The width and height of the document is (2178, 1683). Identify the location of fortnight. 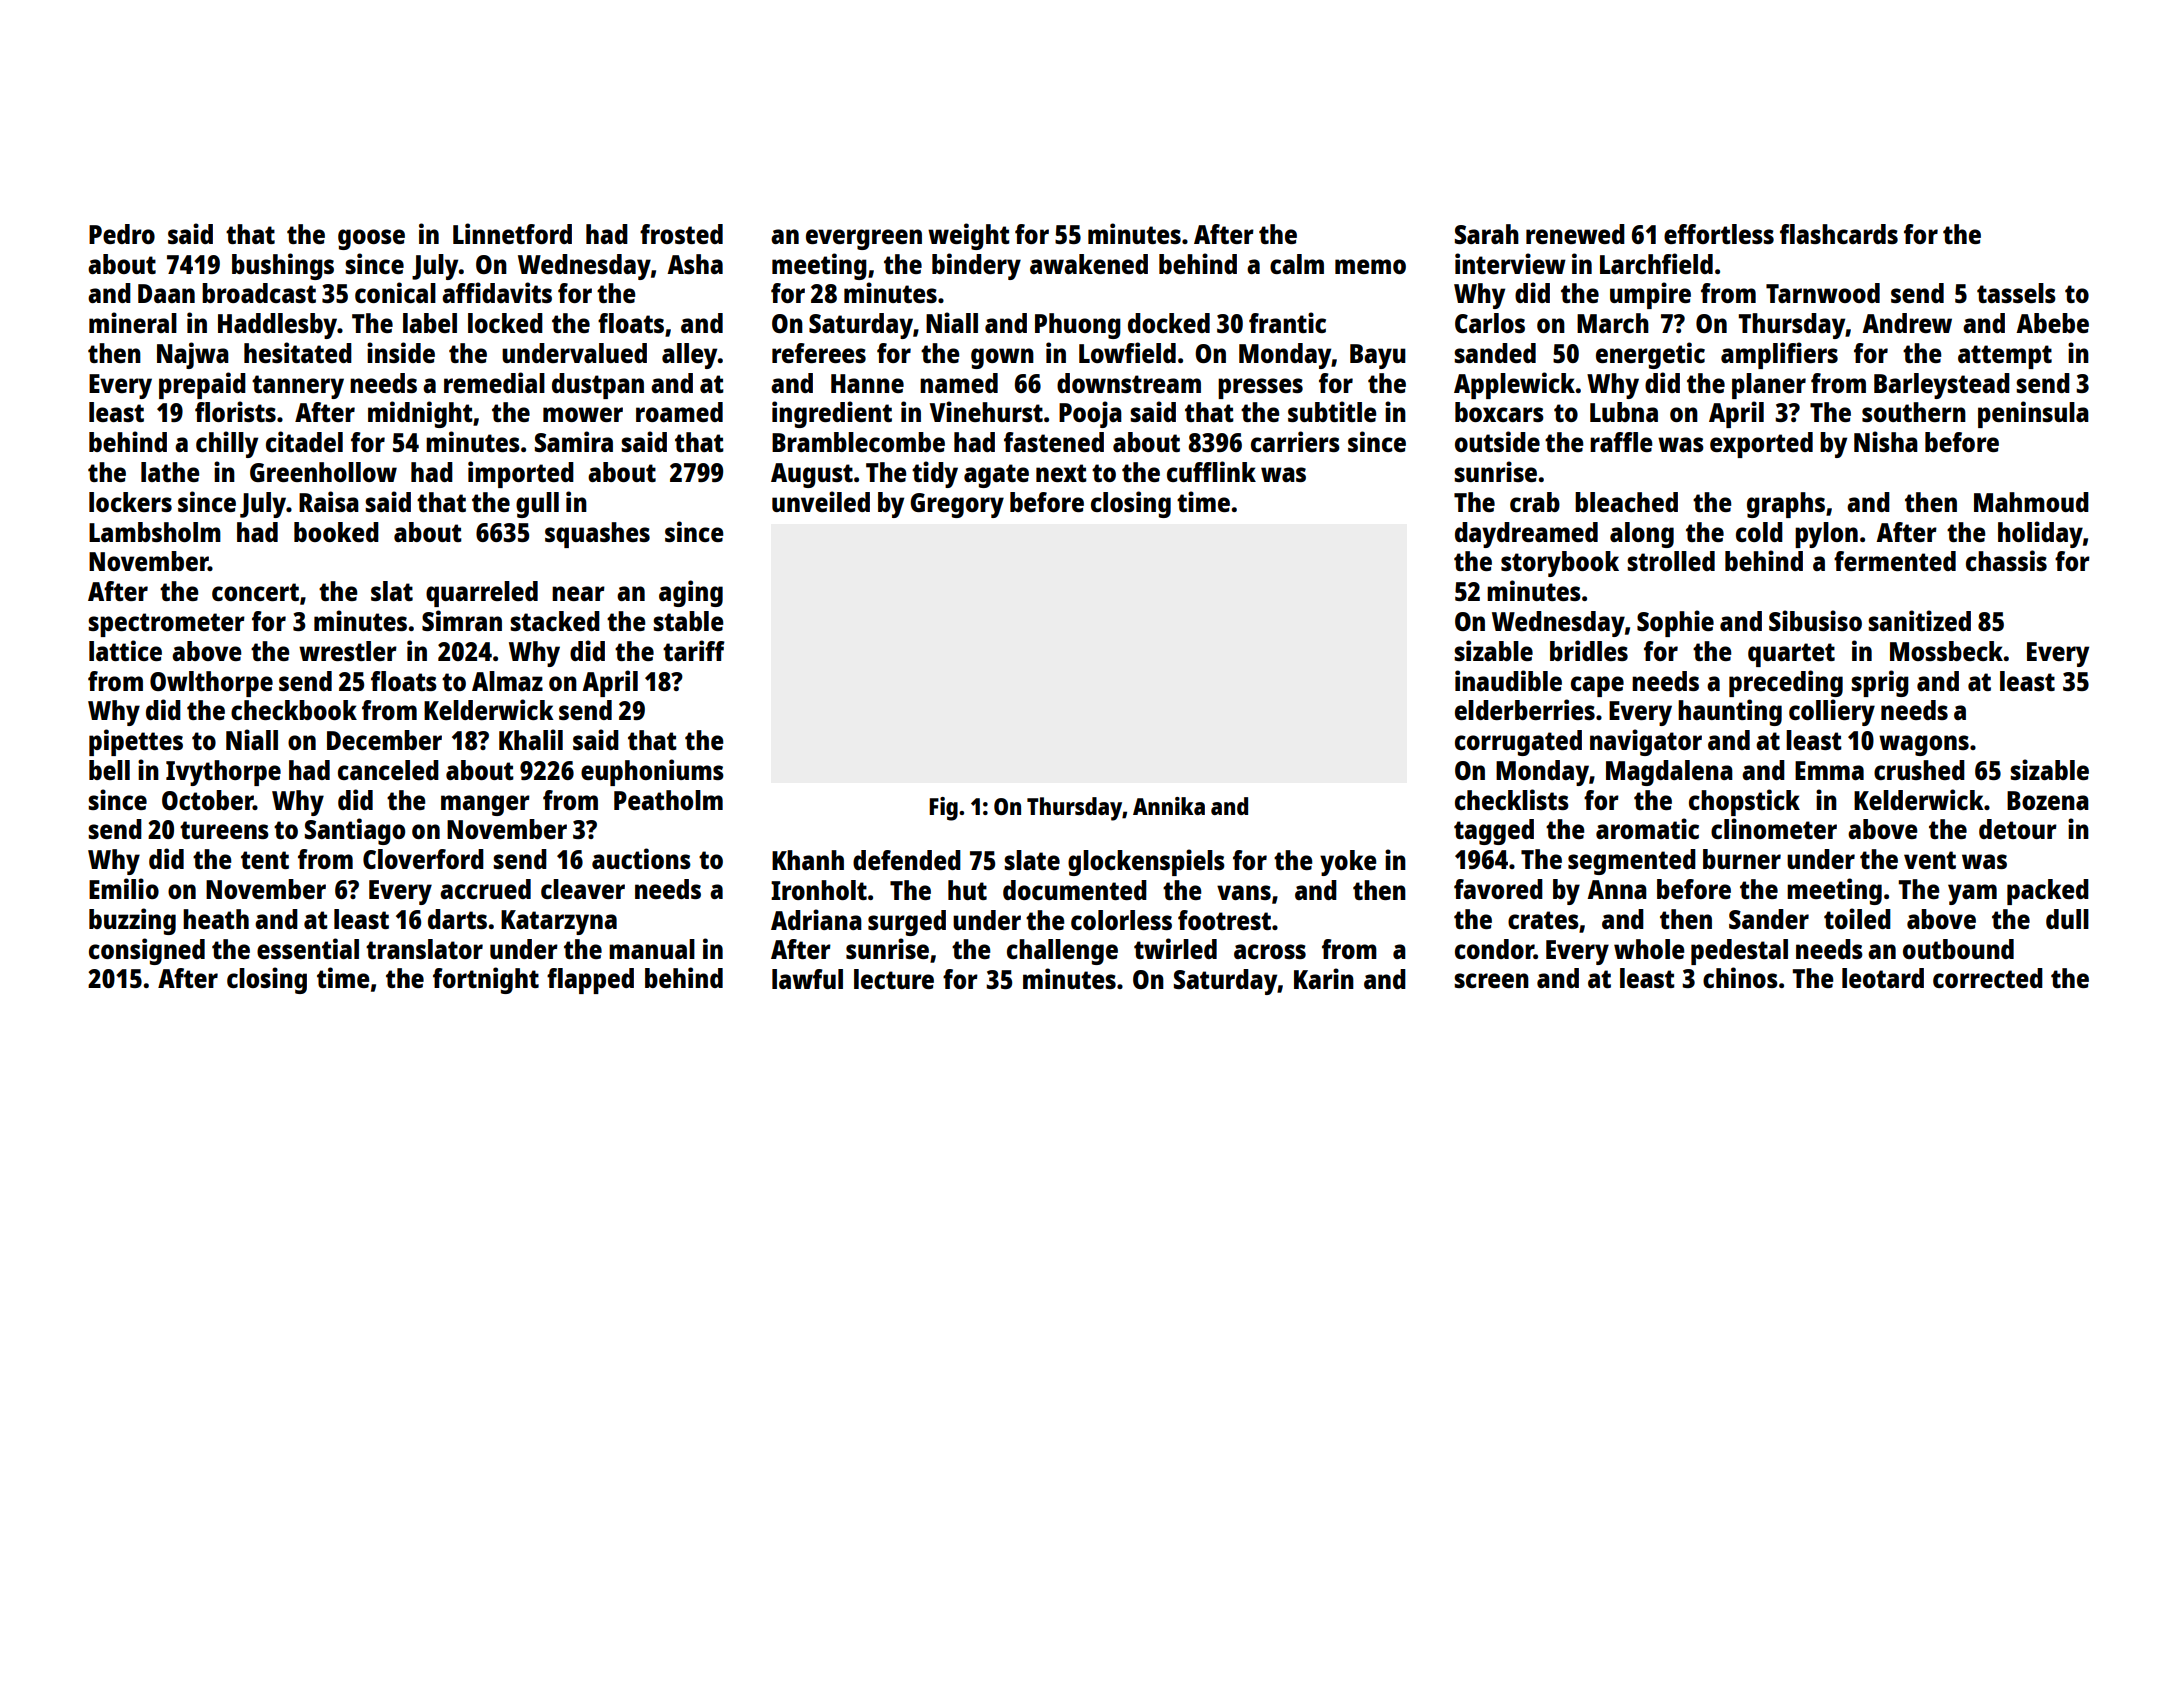
(486, 980).
